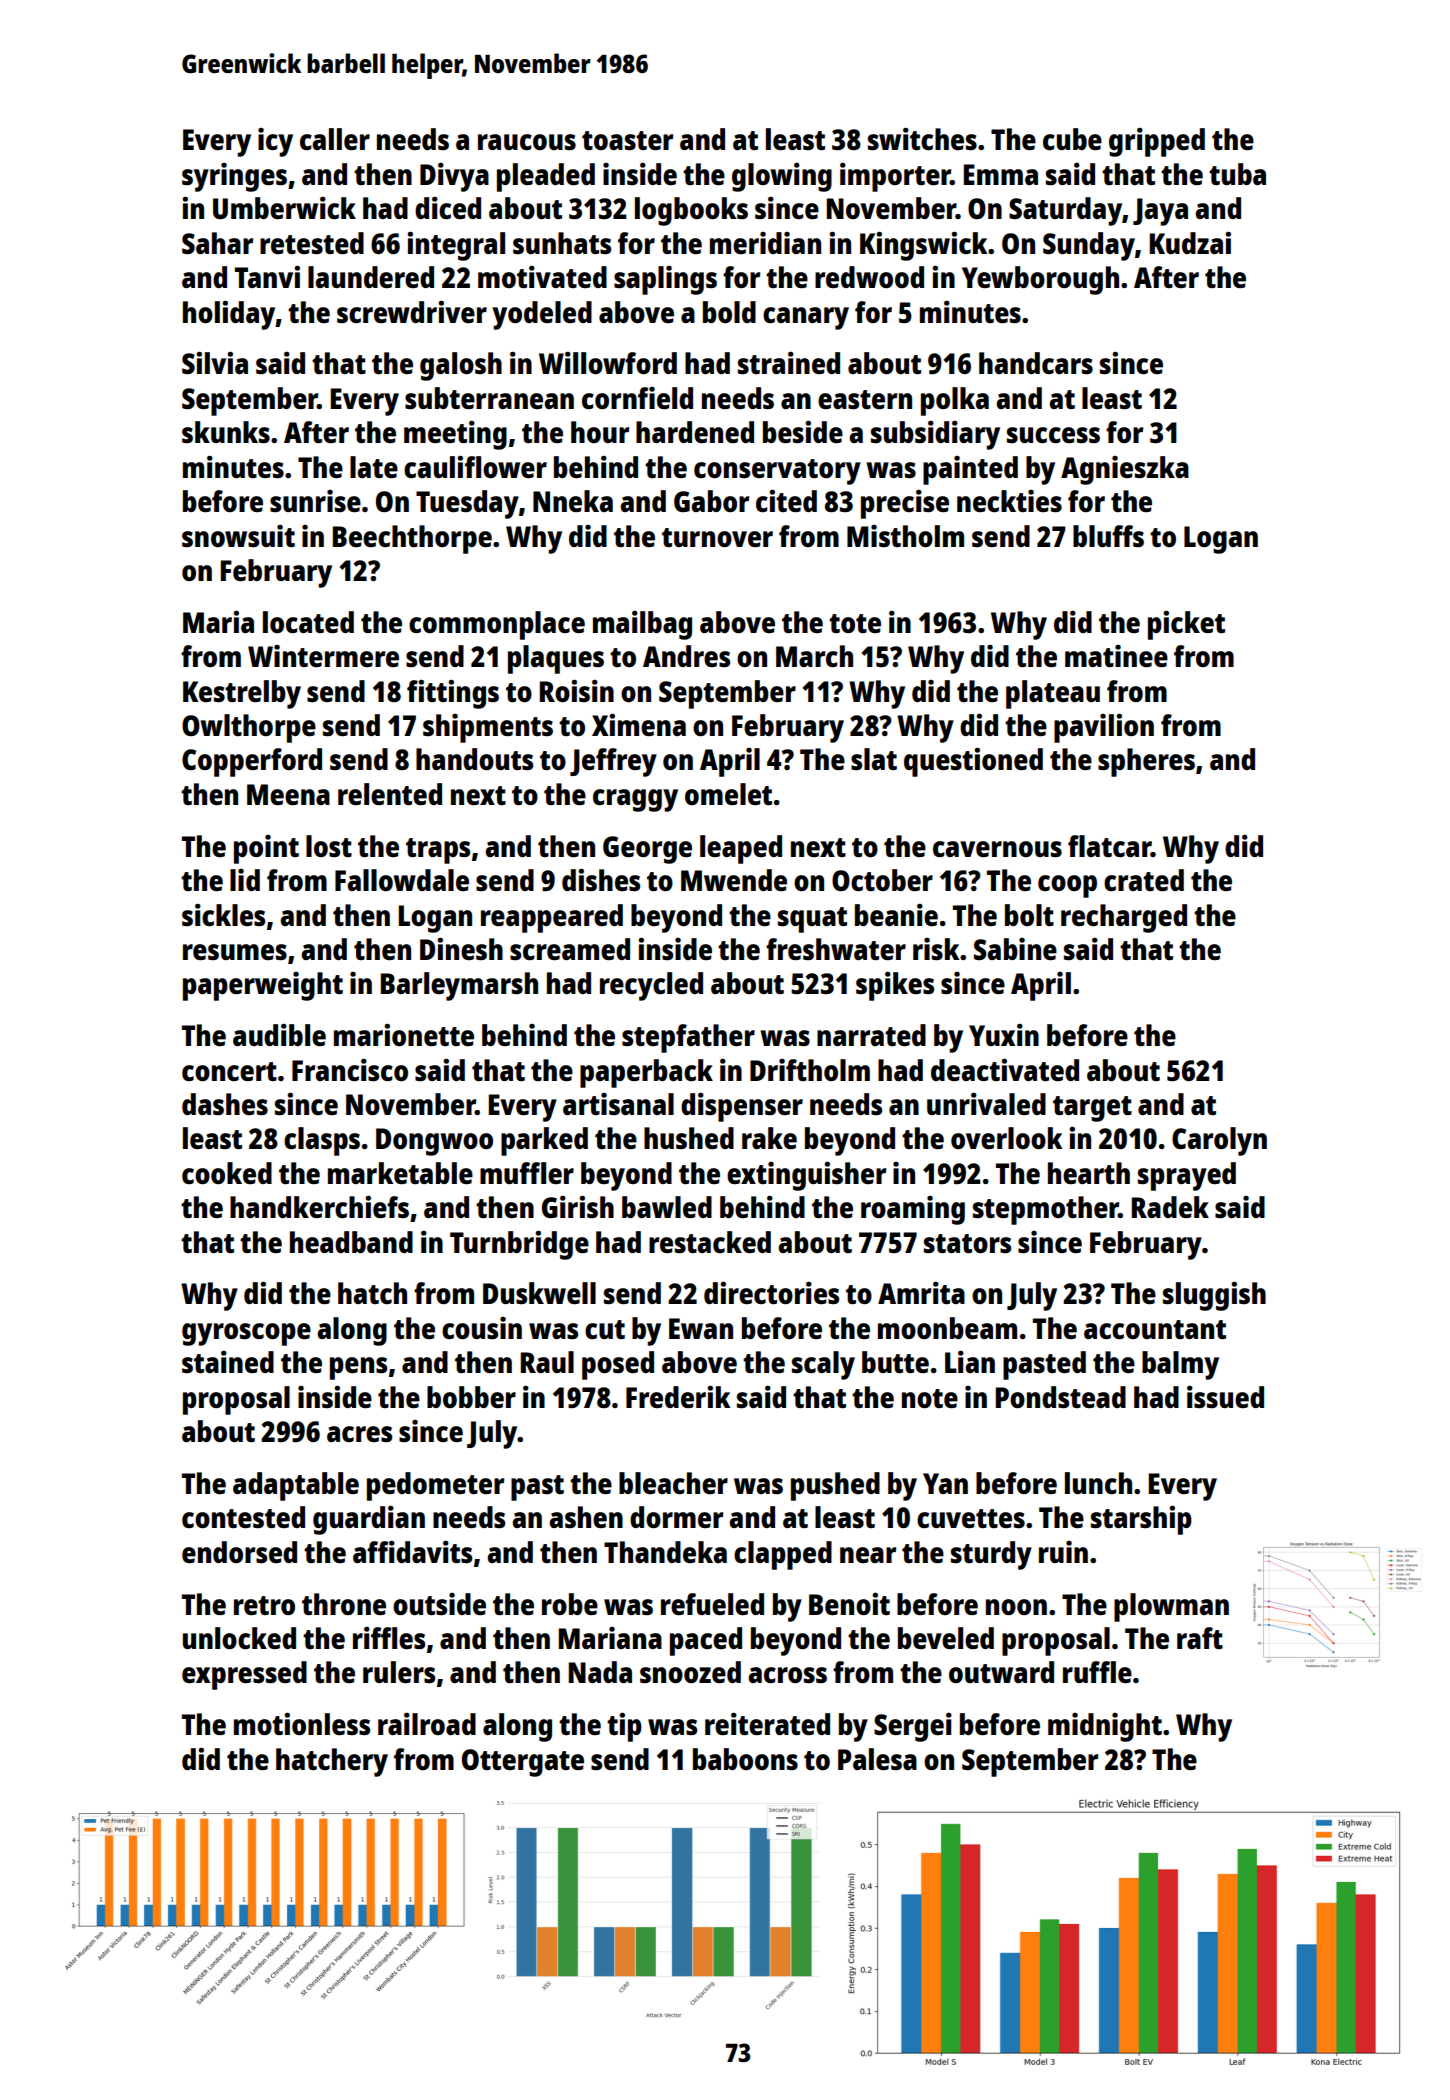  Describe the element at coordinates (710, 1242) in the screenshot. I see `restacked` at that location.
